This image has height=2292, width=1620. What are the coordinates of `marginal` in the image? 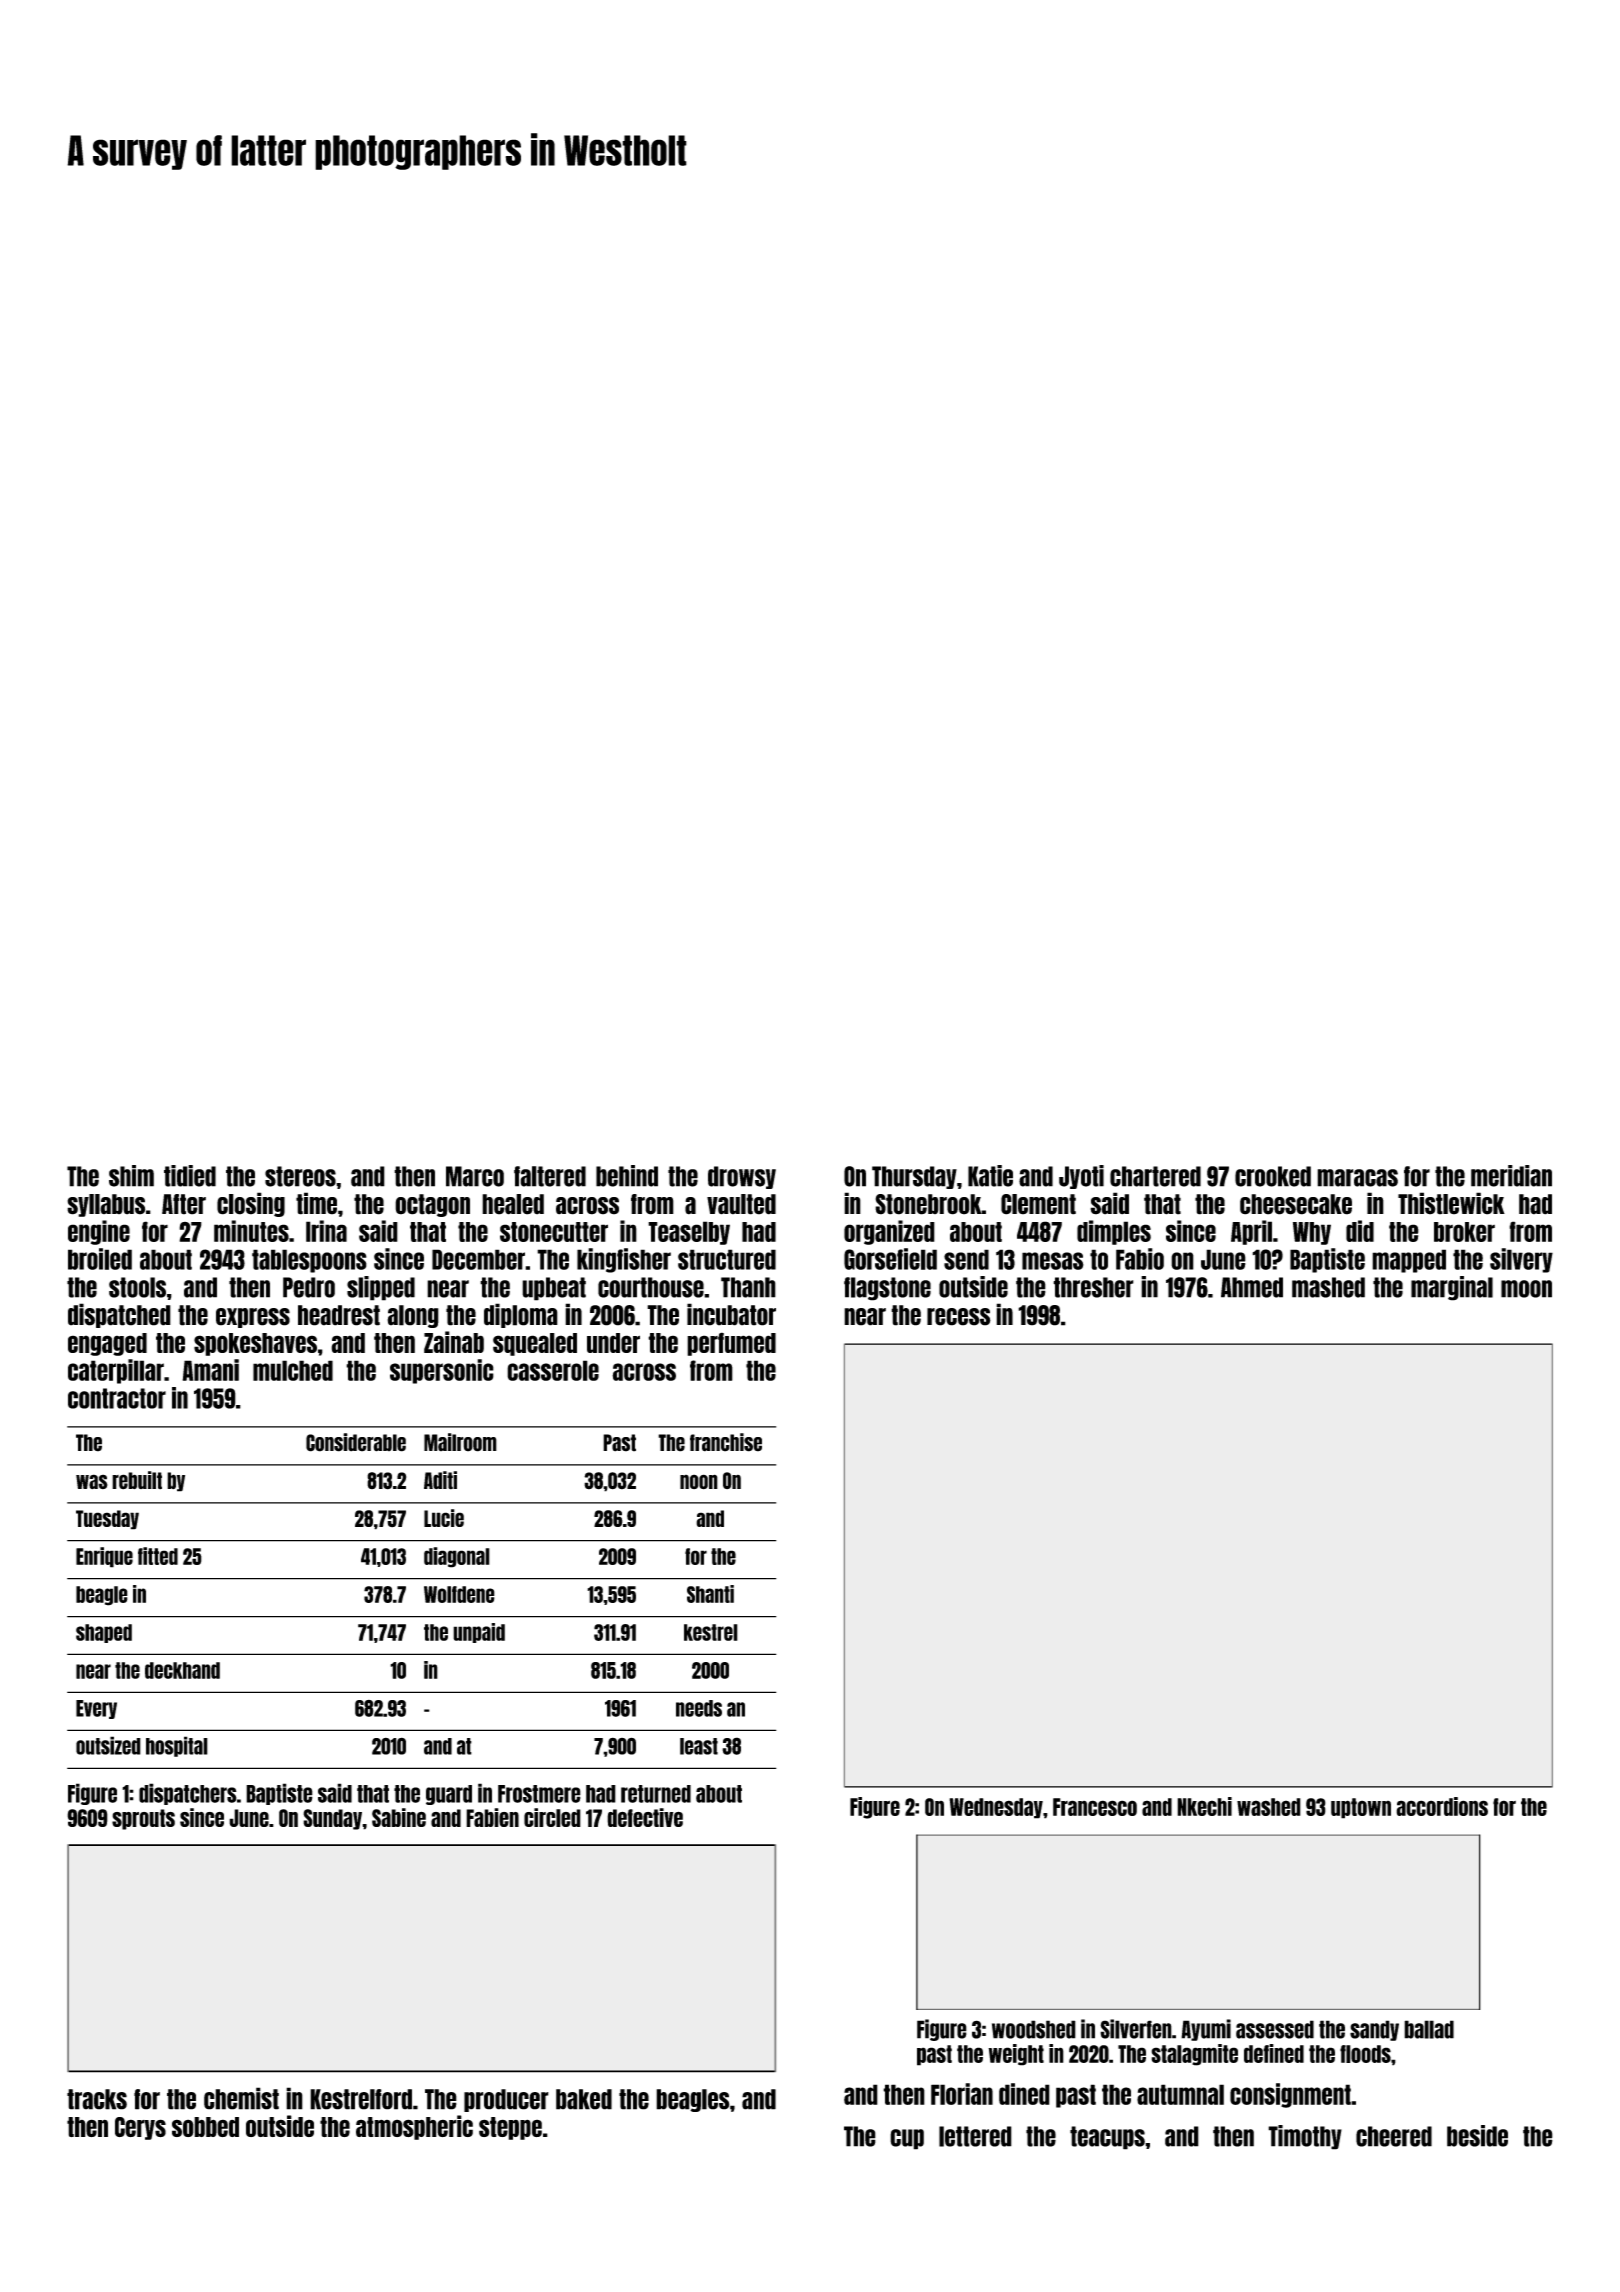 It's located at (1452, 1288).
